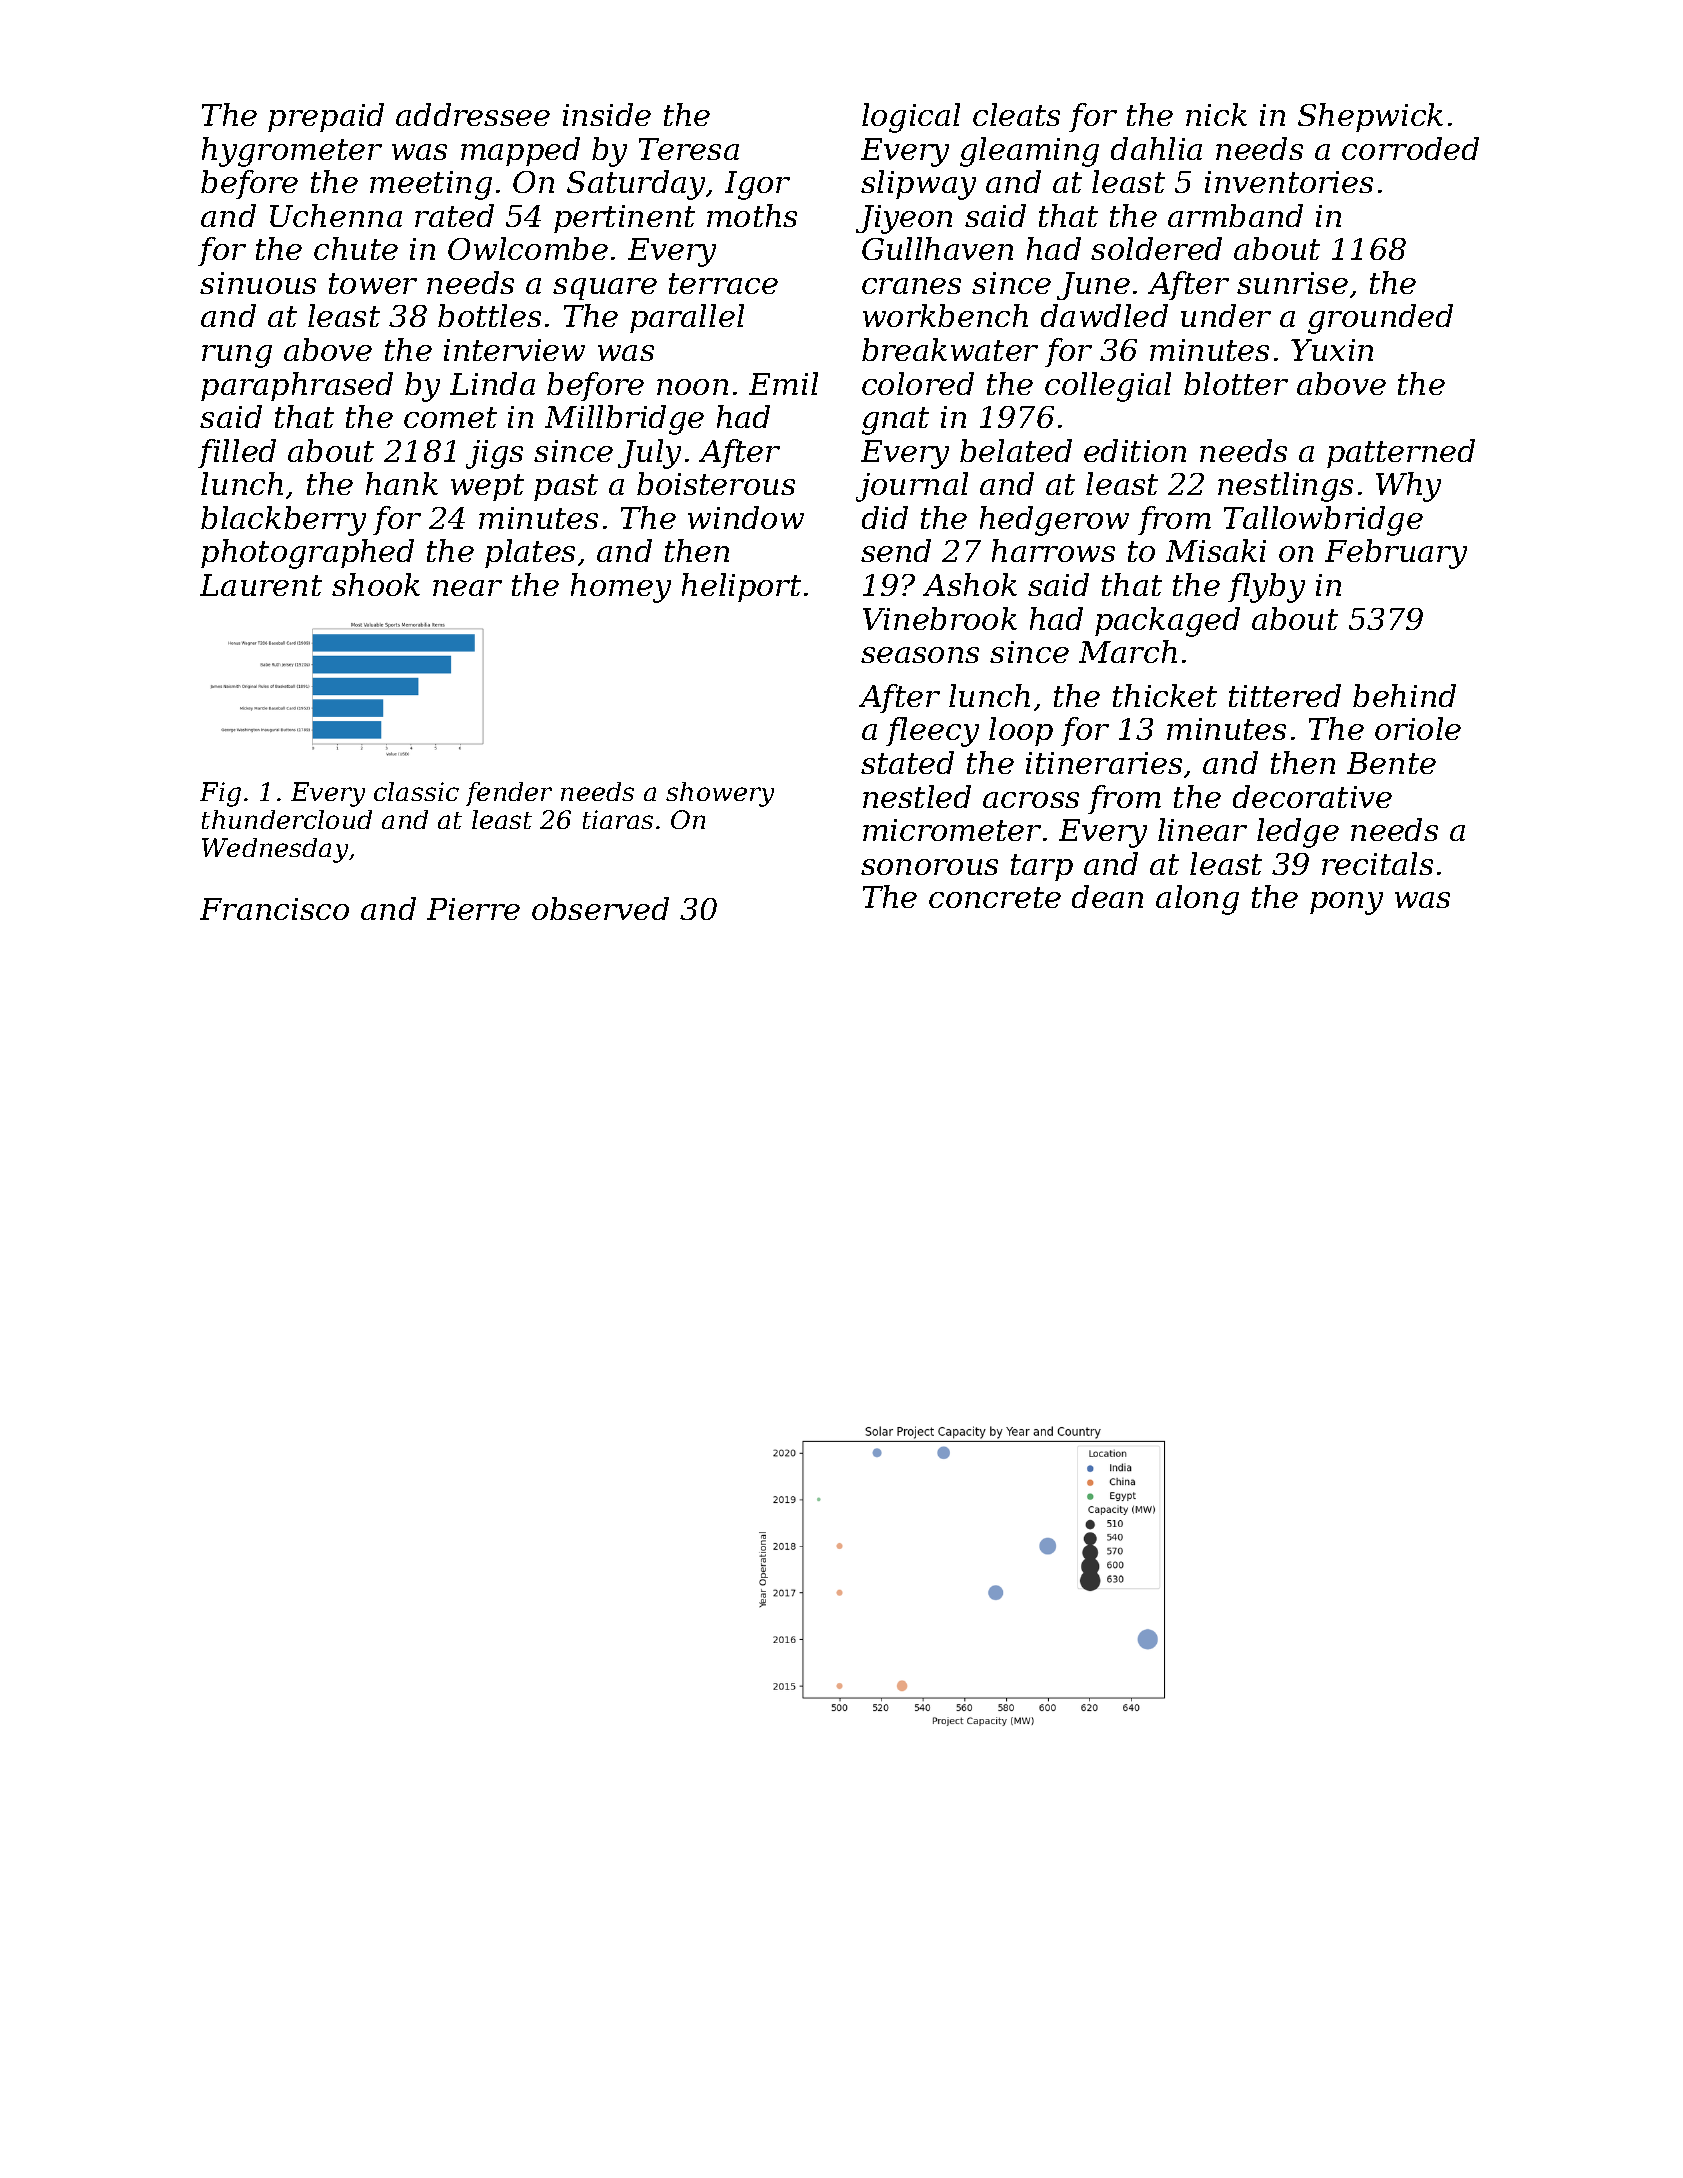 This image has height=2178, width=1683. What do you see at coordinates (1391, 763) in the image?
I see `Bente` at bounding box center [1391, 763].
